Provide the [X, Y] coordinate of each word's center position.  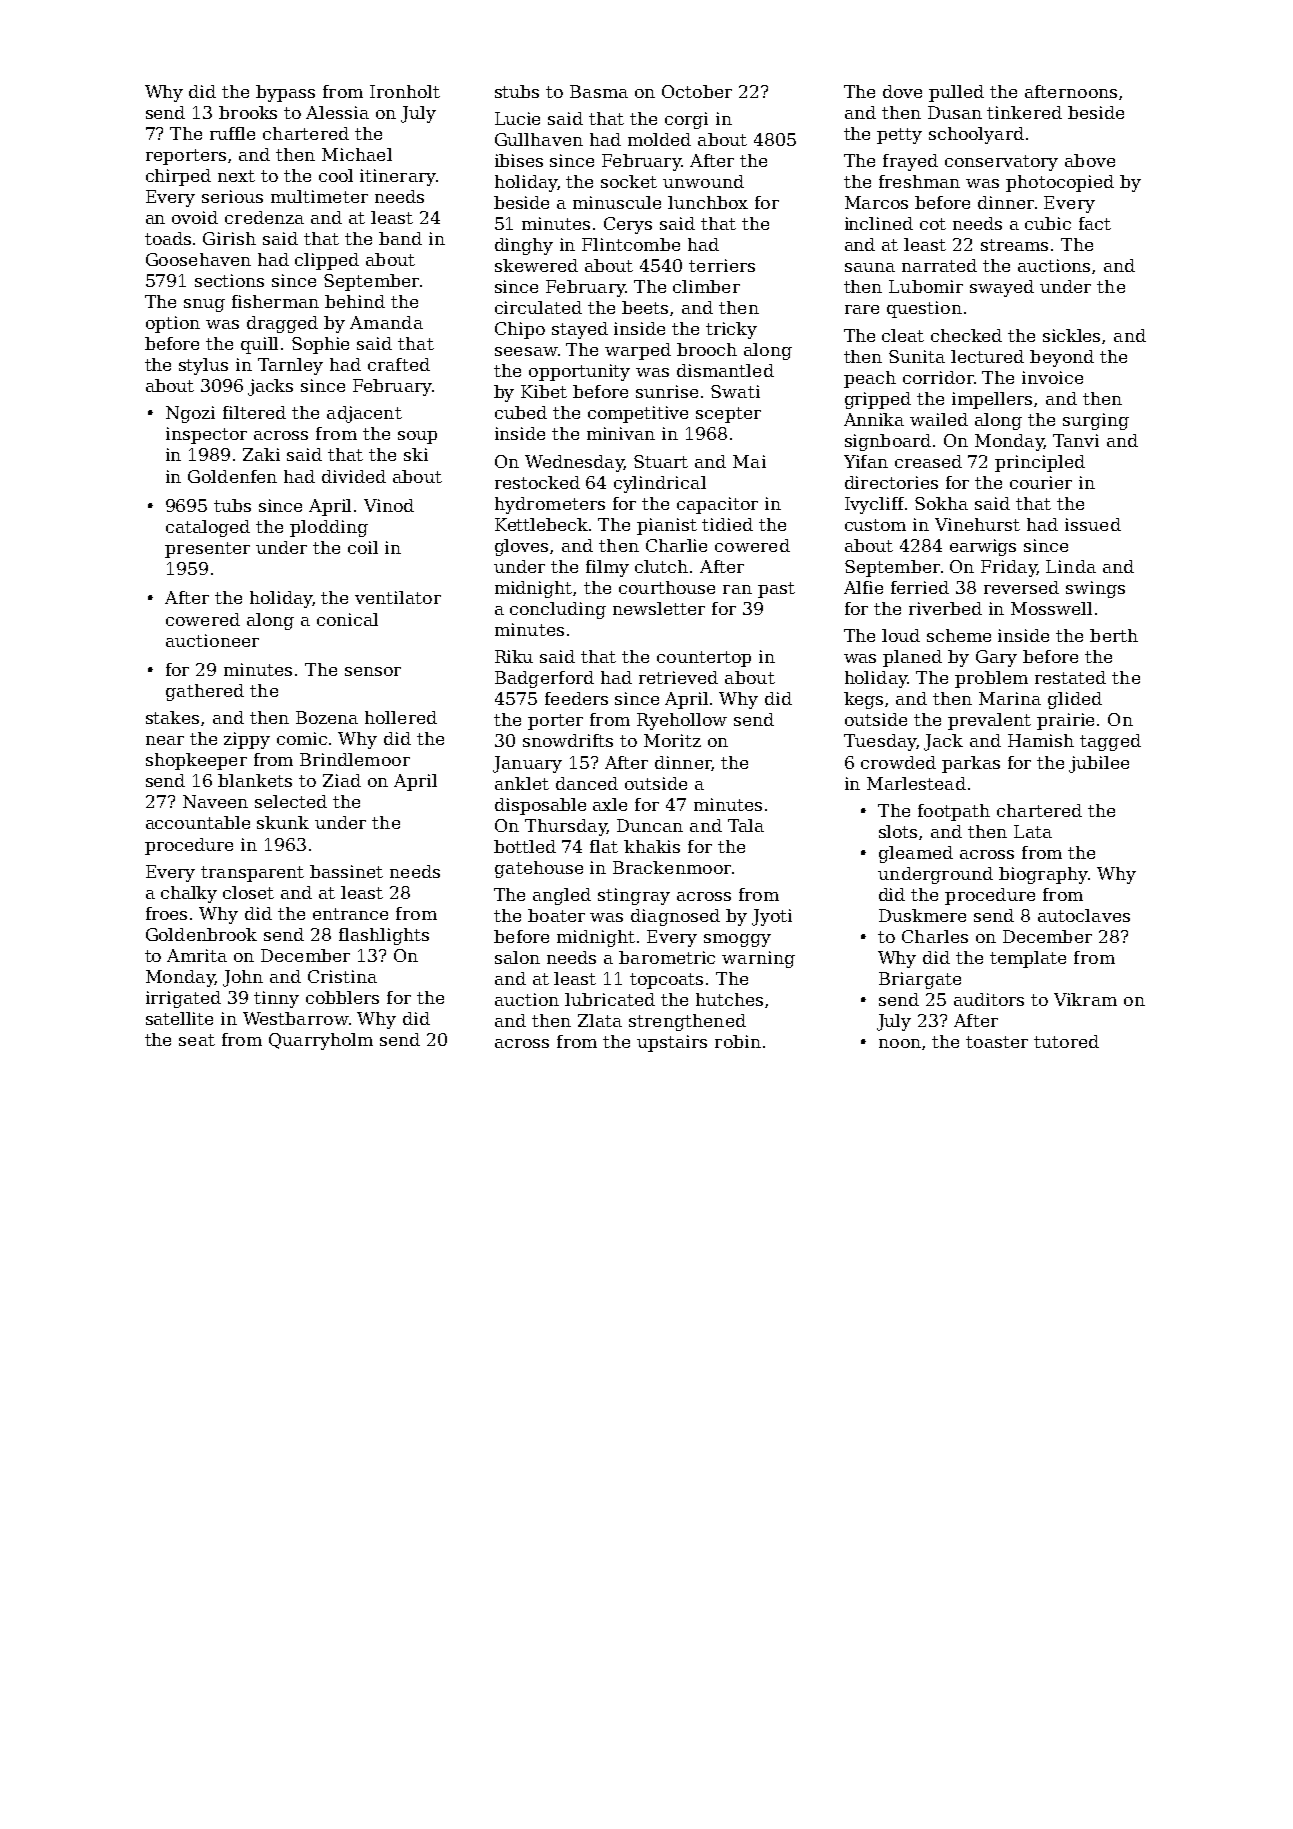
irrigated [183, 999]
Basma [599, 91]
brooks [248, 112]
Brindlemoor [355, 759]
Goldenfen [232, 476]
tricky [731, 330]
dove [902, 91]
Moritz [672, 740]
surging [1096, 421]
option [173, 324]
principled [1040, 463]
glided [1075, 700]
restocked [537, 482]
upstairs [672, 1043]
